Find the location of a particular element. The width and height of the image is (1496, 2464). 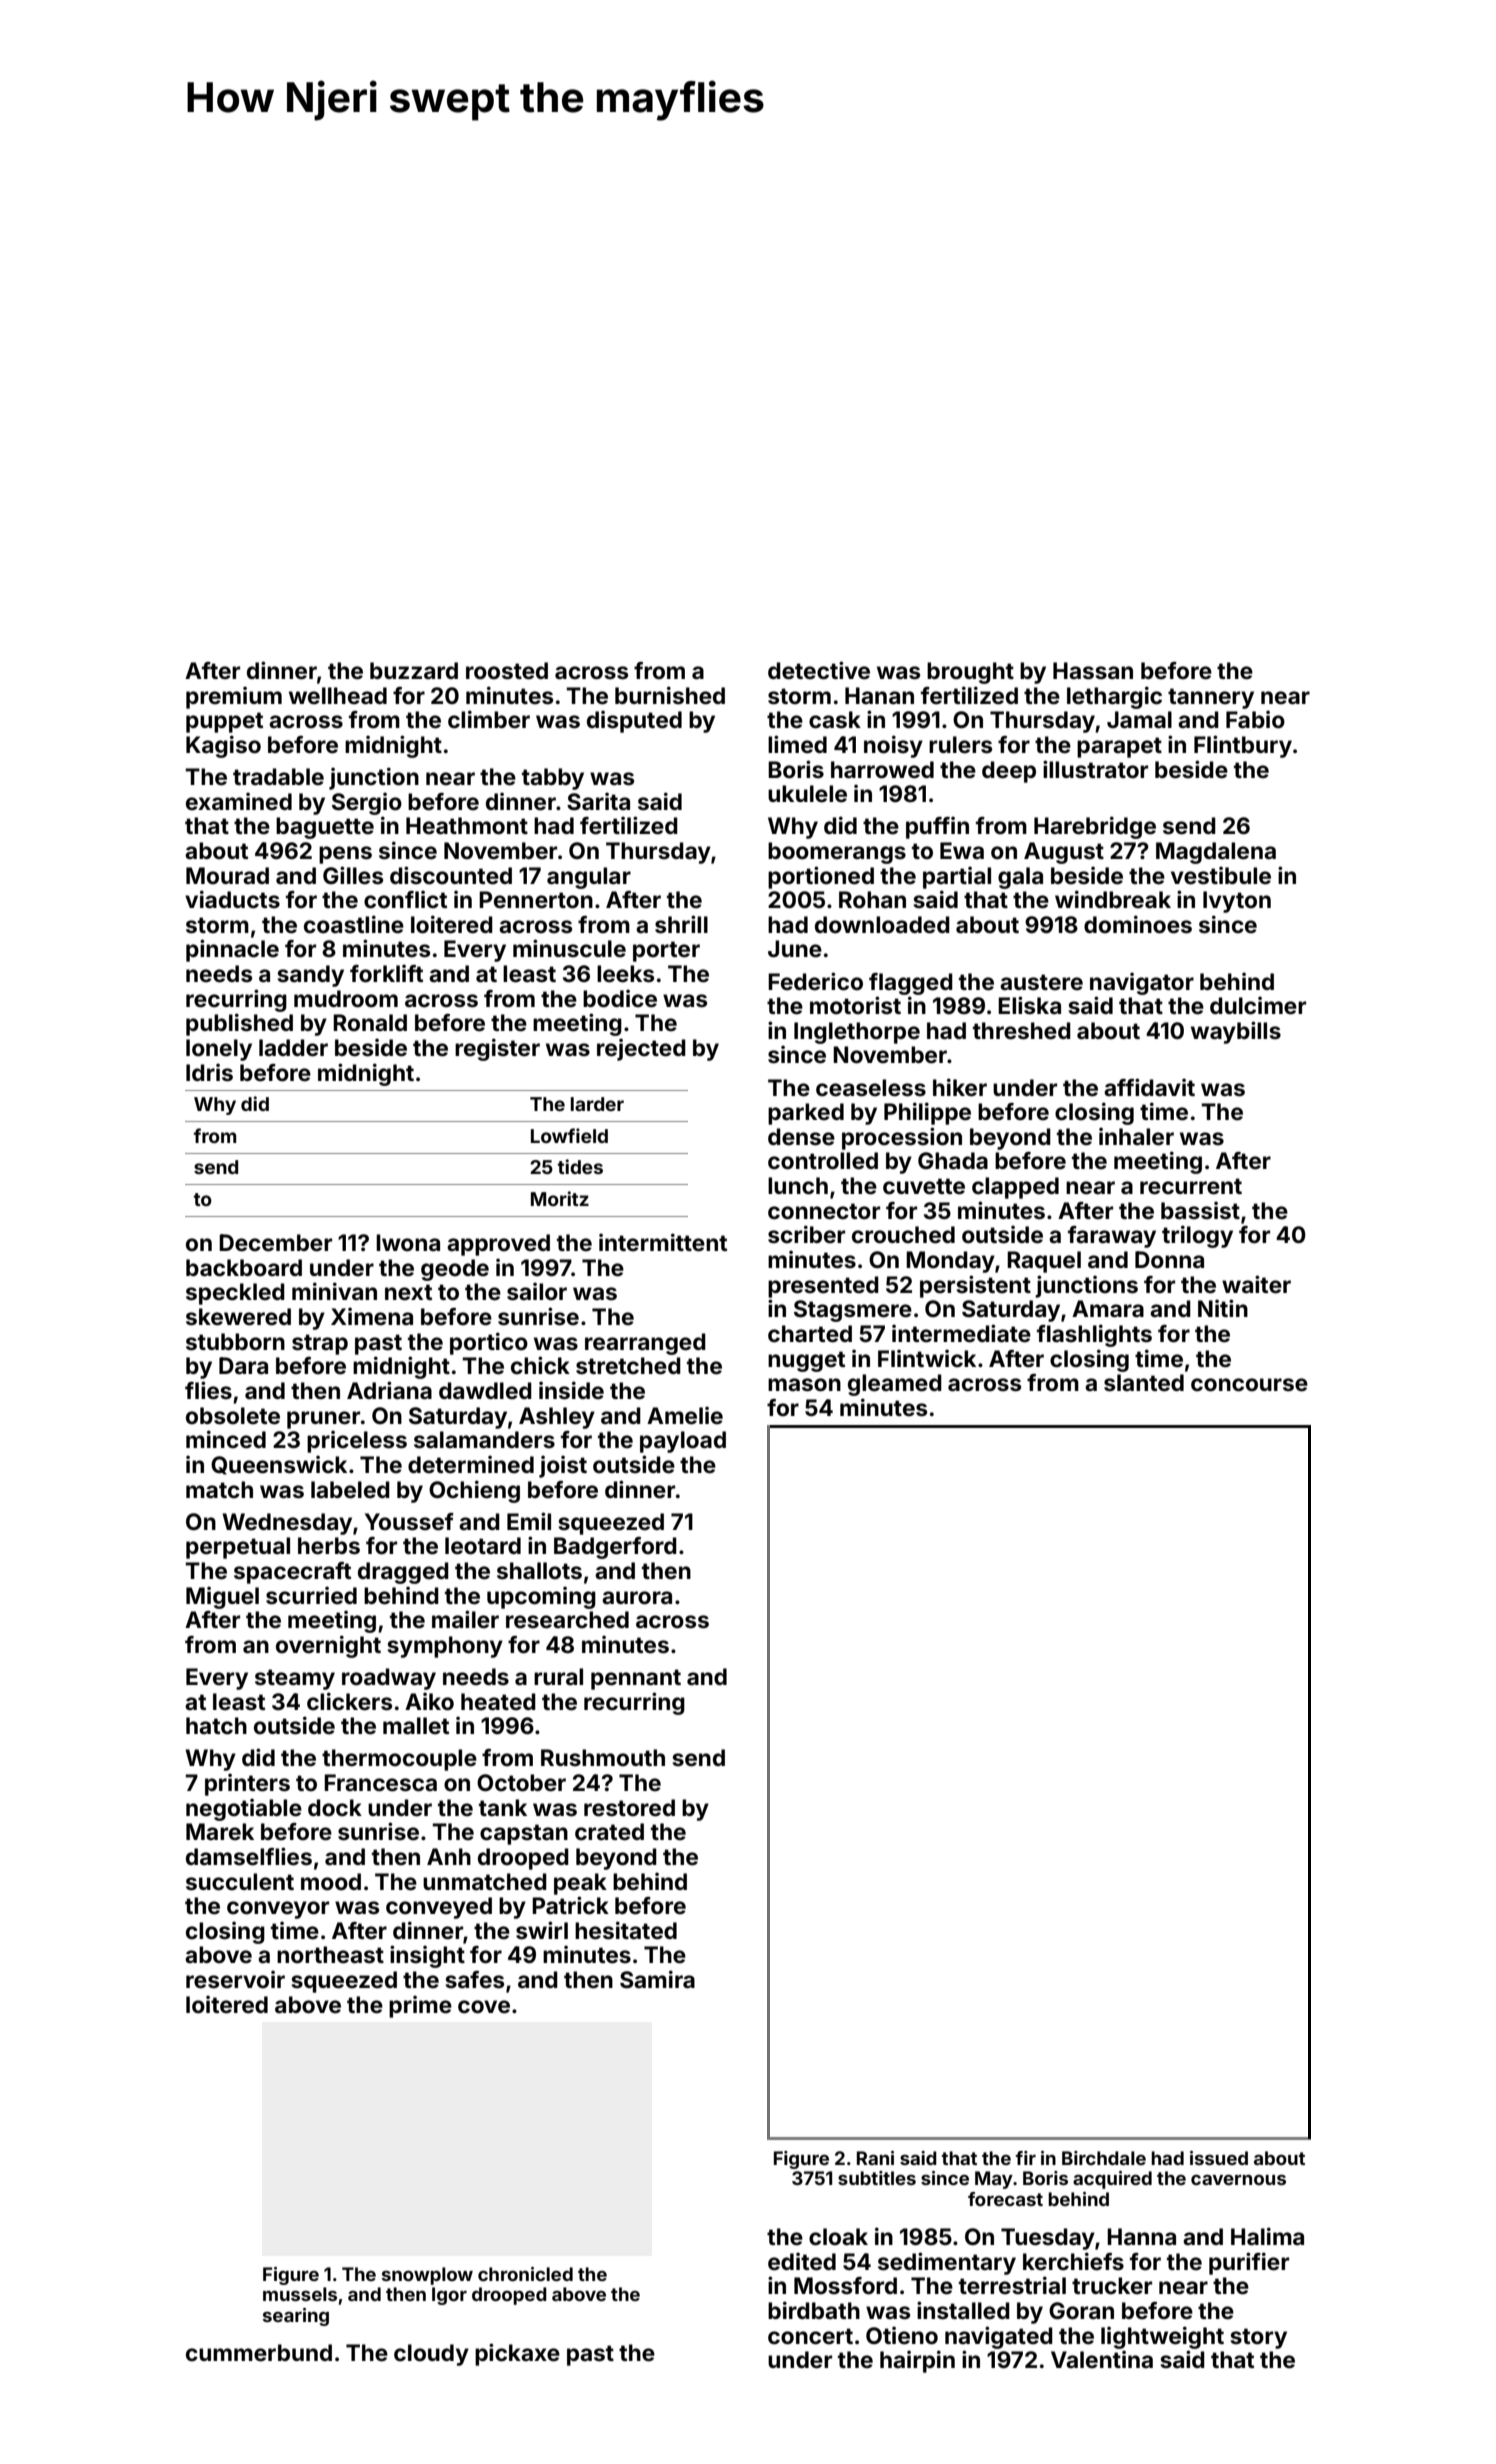

Anh is located at coordinates (449, 1856).
